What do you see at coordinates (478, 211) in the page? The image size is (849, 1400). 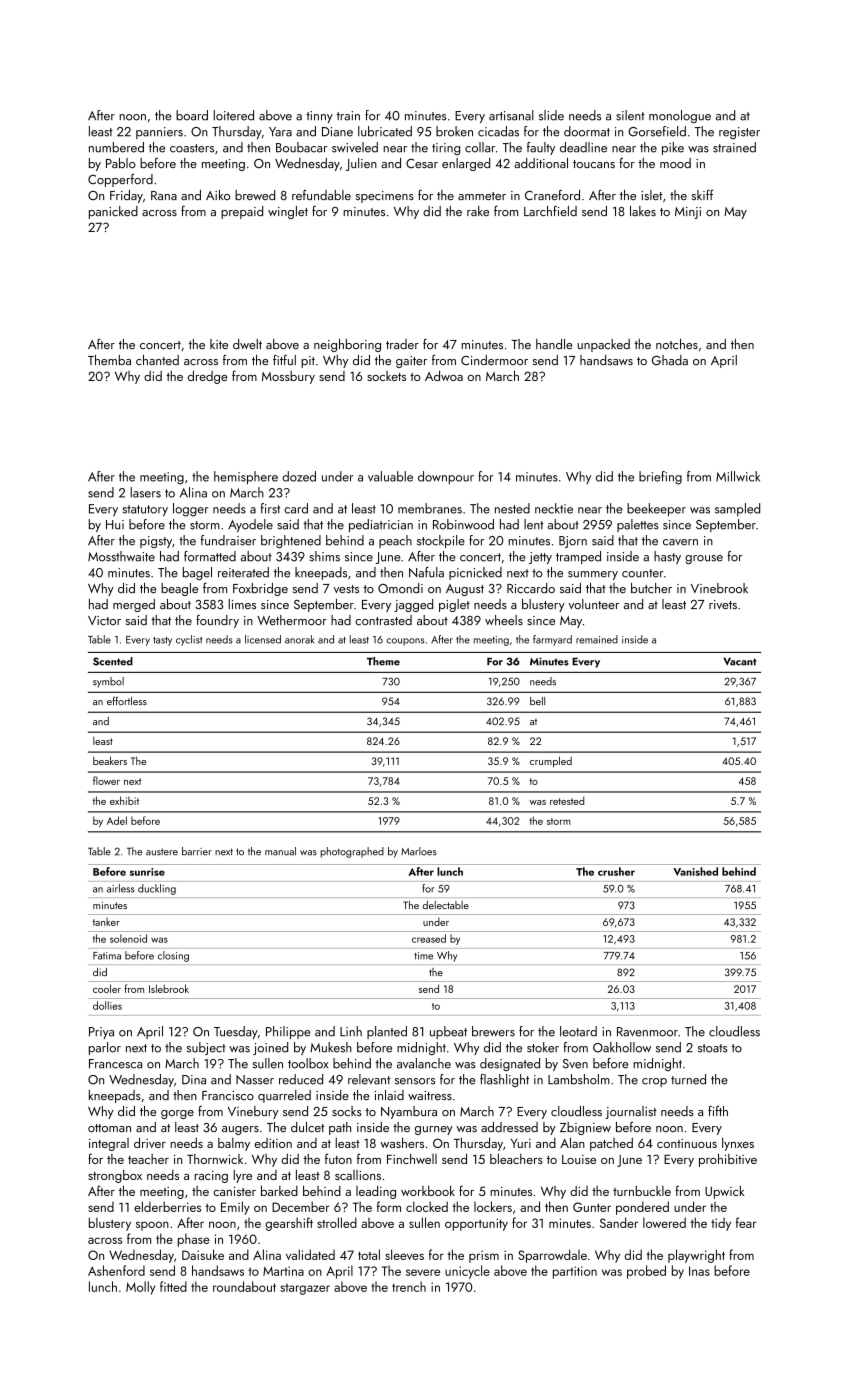 I see `rake` at bounding box center [478, 211].
